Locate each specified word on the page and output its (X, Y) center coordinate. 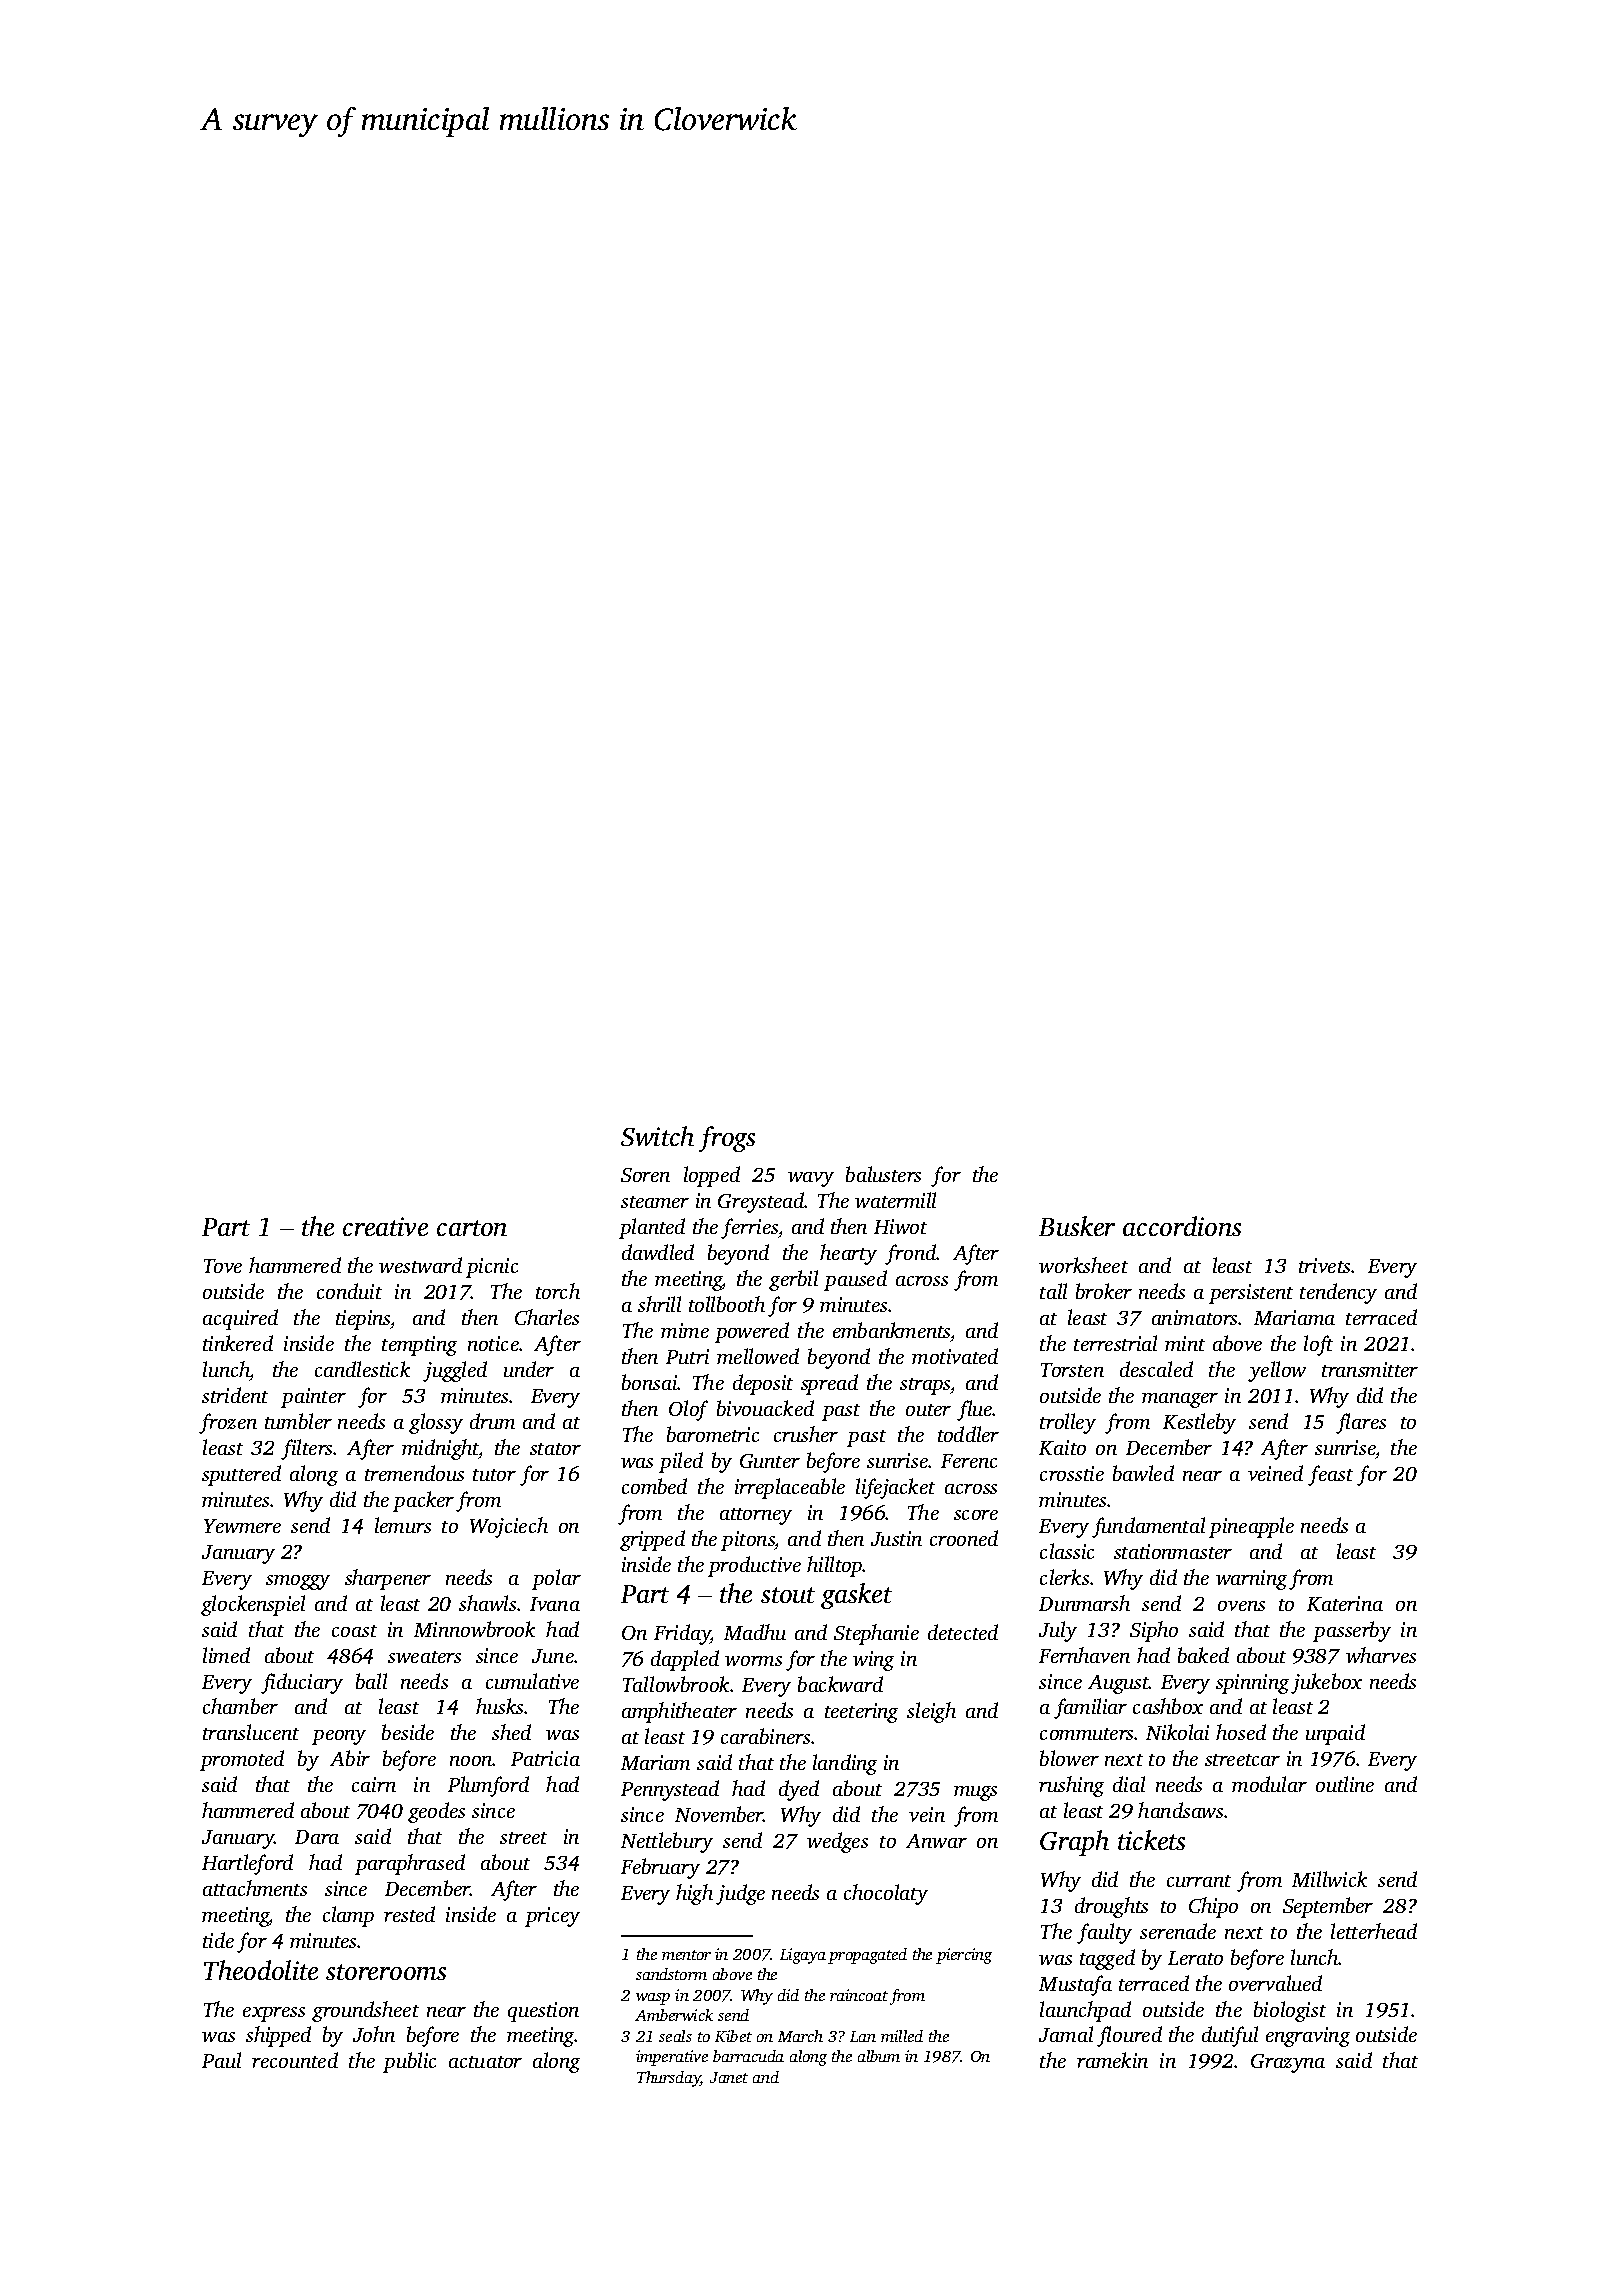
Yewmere (242, 1526)
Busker (1077, 1226)
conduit (349, 1291)
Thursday (669, 2079)
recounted (295, 2060)
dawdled (658, 1252)
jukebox (1326, 1683)
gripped (652, 1540)
